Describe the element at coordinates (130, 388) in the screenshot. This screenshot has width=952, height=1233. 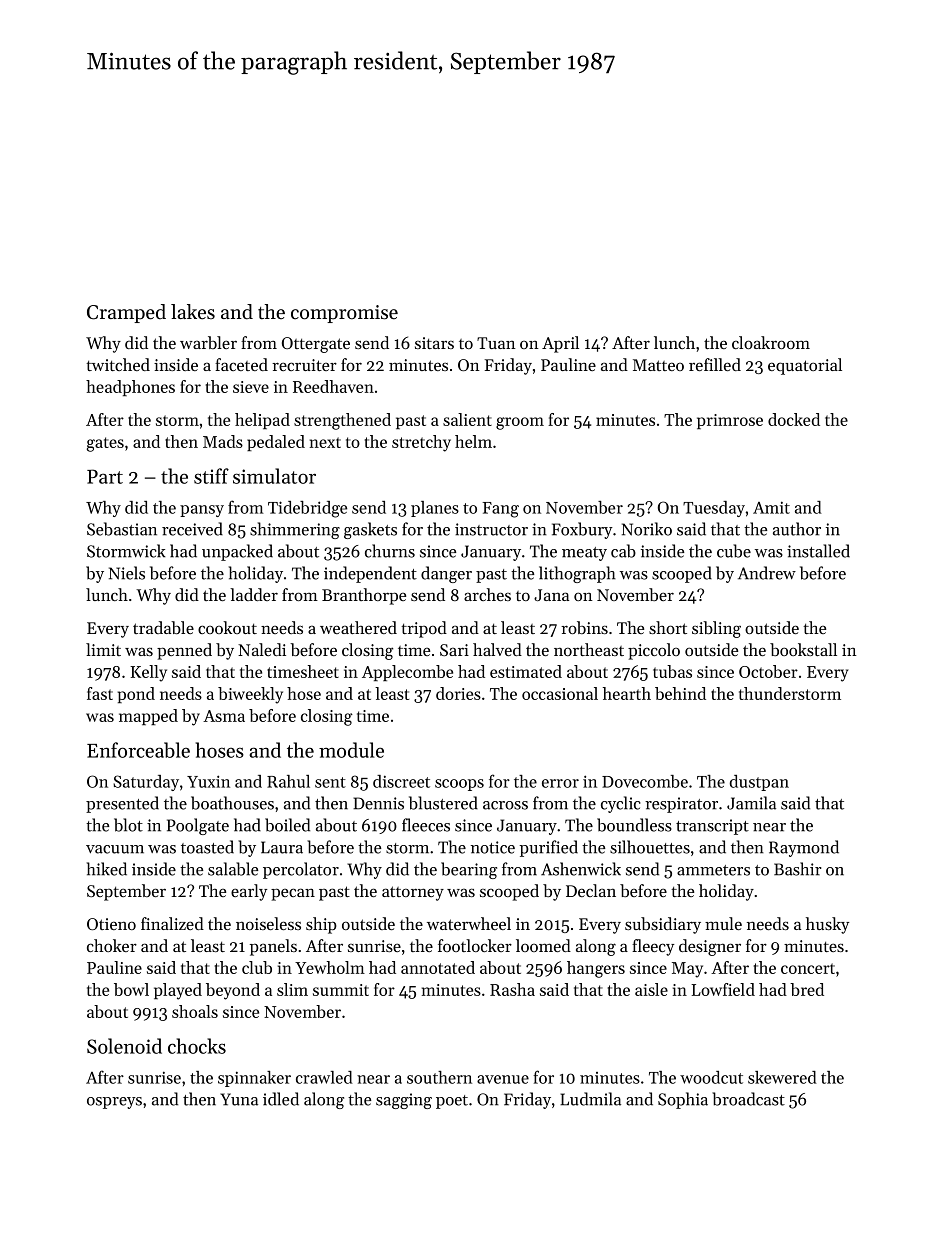
I see `headphones` at that location.
